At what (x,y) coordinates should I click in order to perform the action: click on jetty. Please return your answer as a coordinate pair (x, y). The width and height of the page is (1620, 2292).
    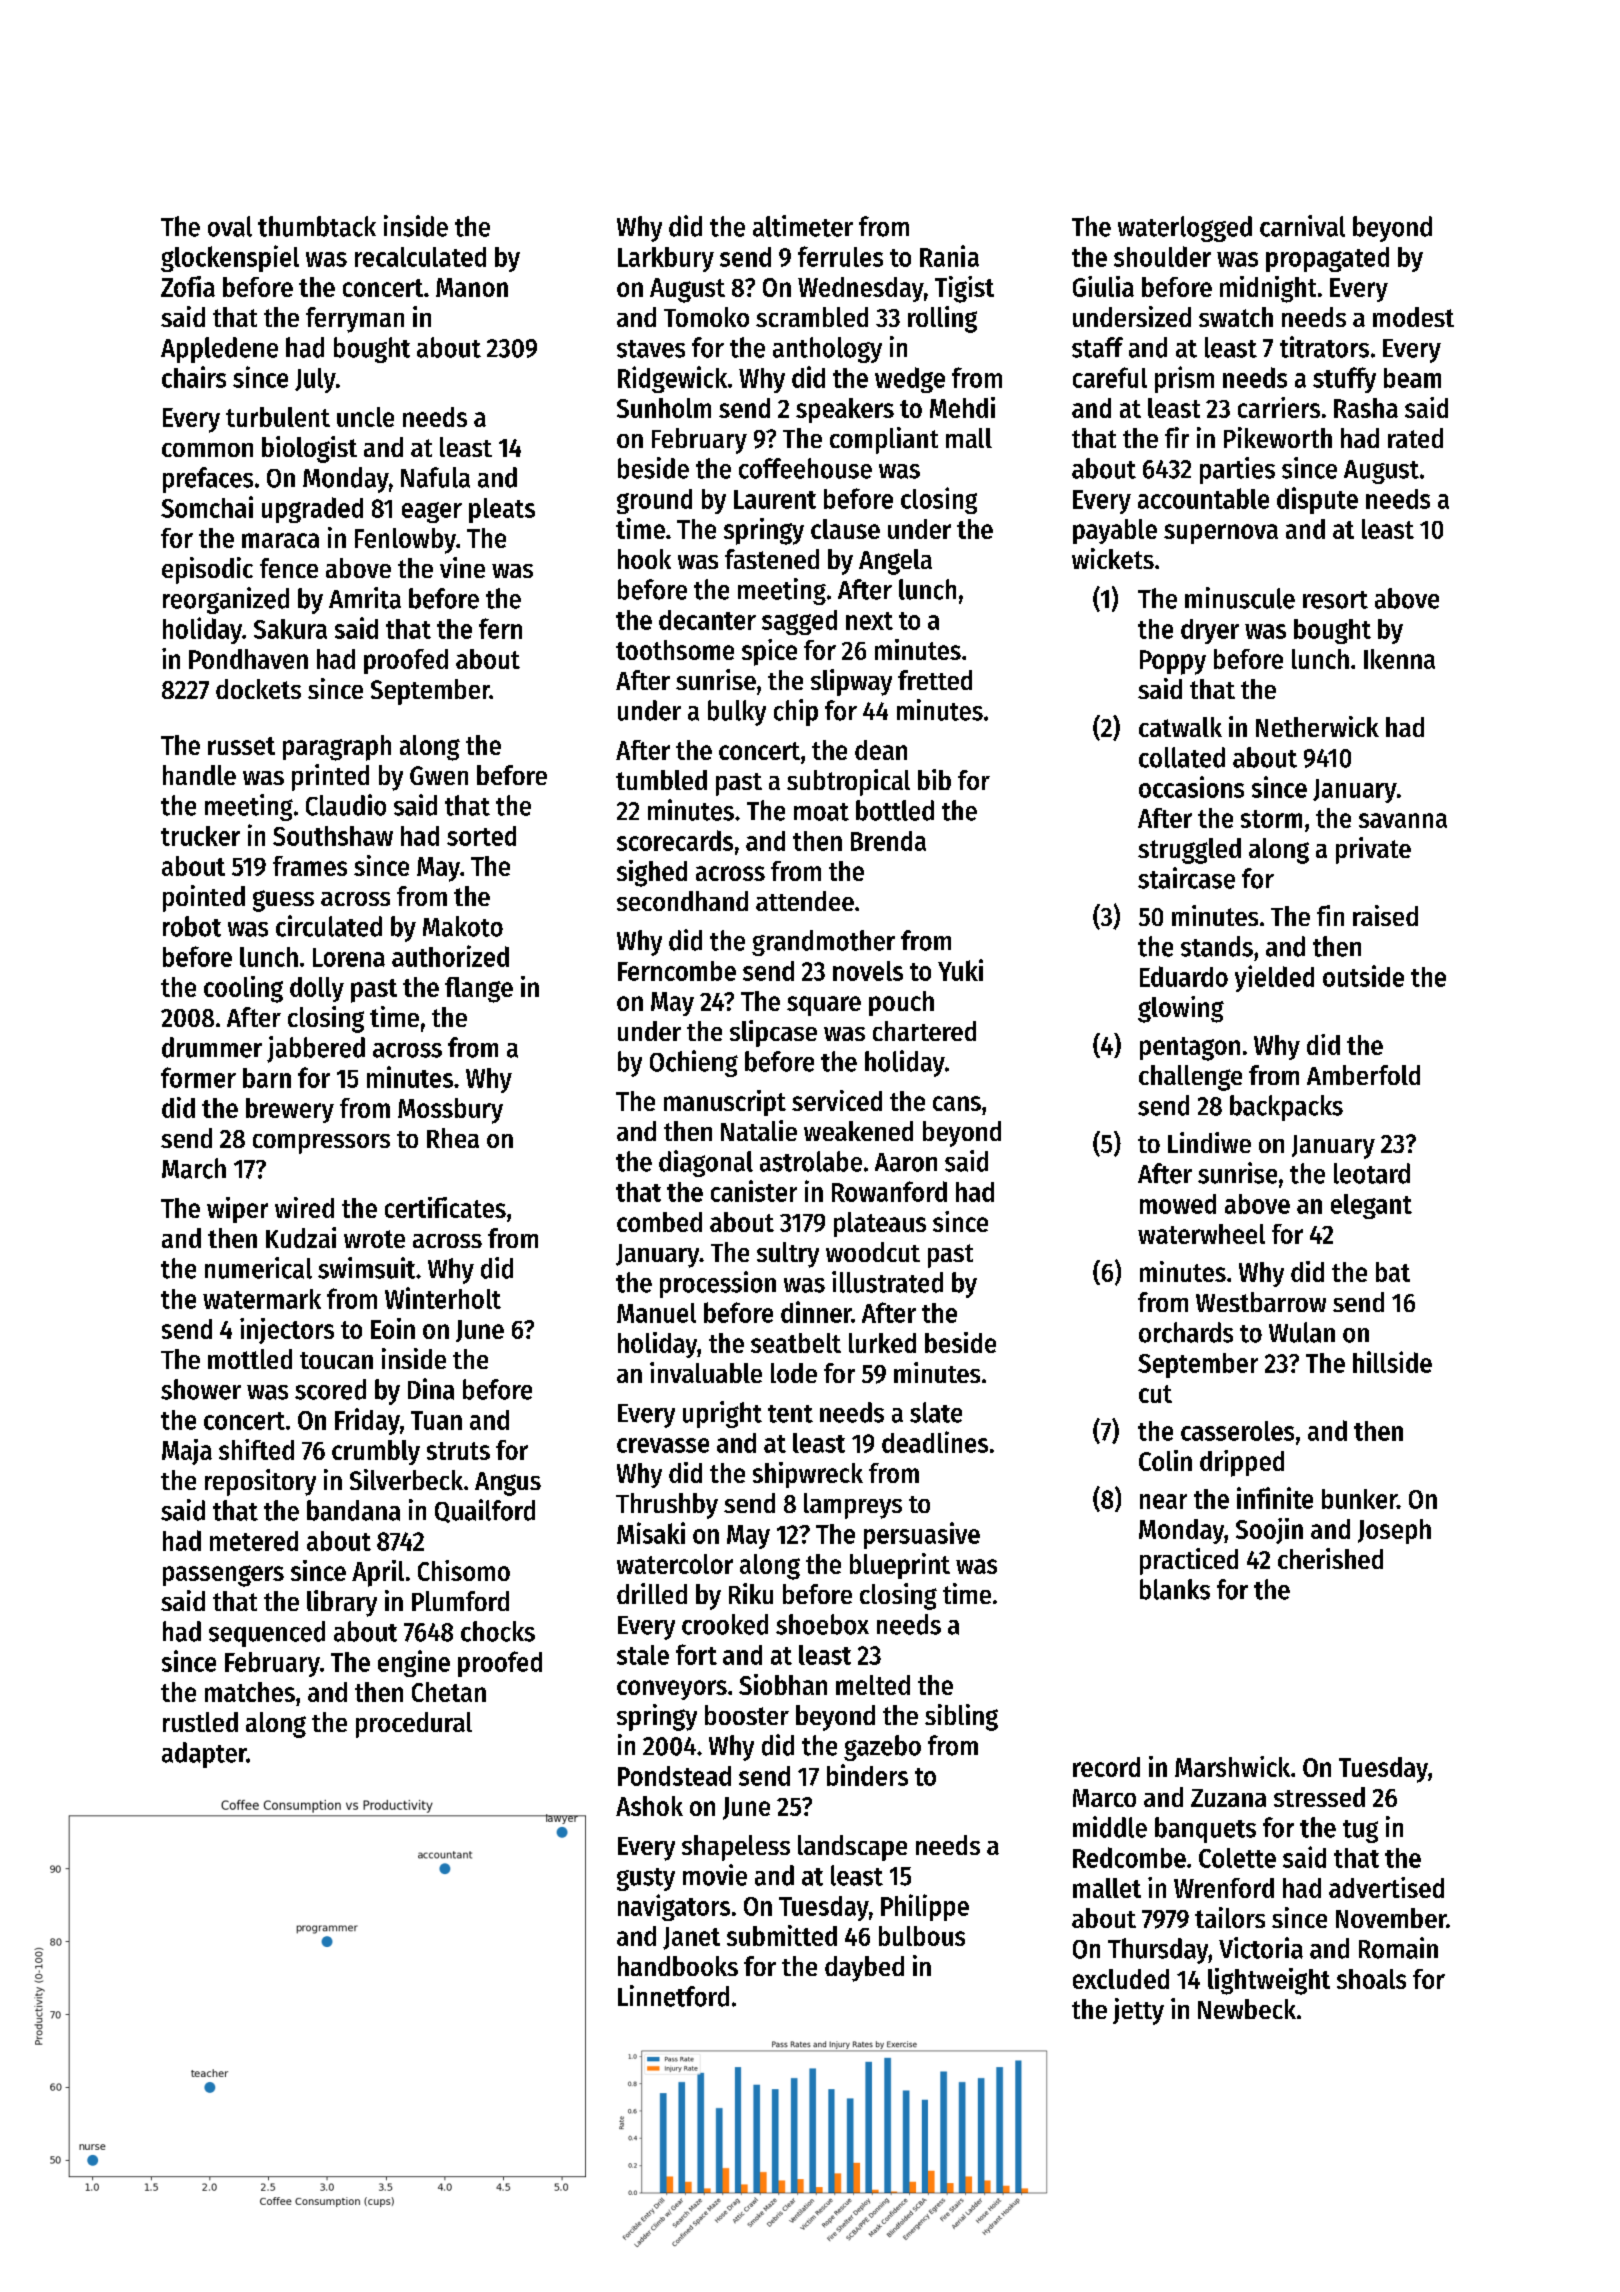
    Looking at the image, I should click on (1138, 2011).
